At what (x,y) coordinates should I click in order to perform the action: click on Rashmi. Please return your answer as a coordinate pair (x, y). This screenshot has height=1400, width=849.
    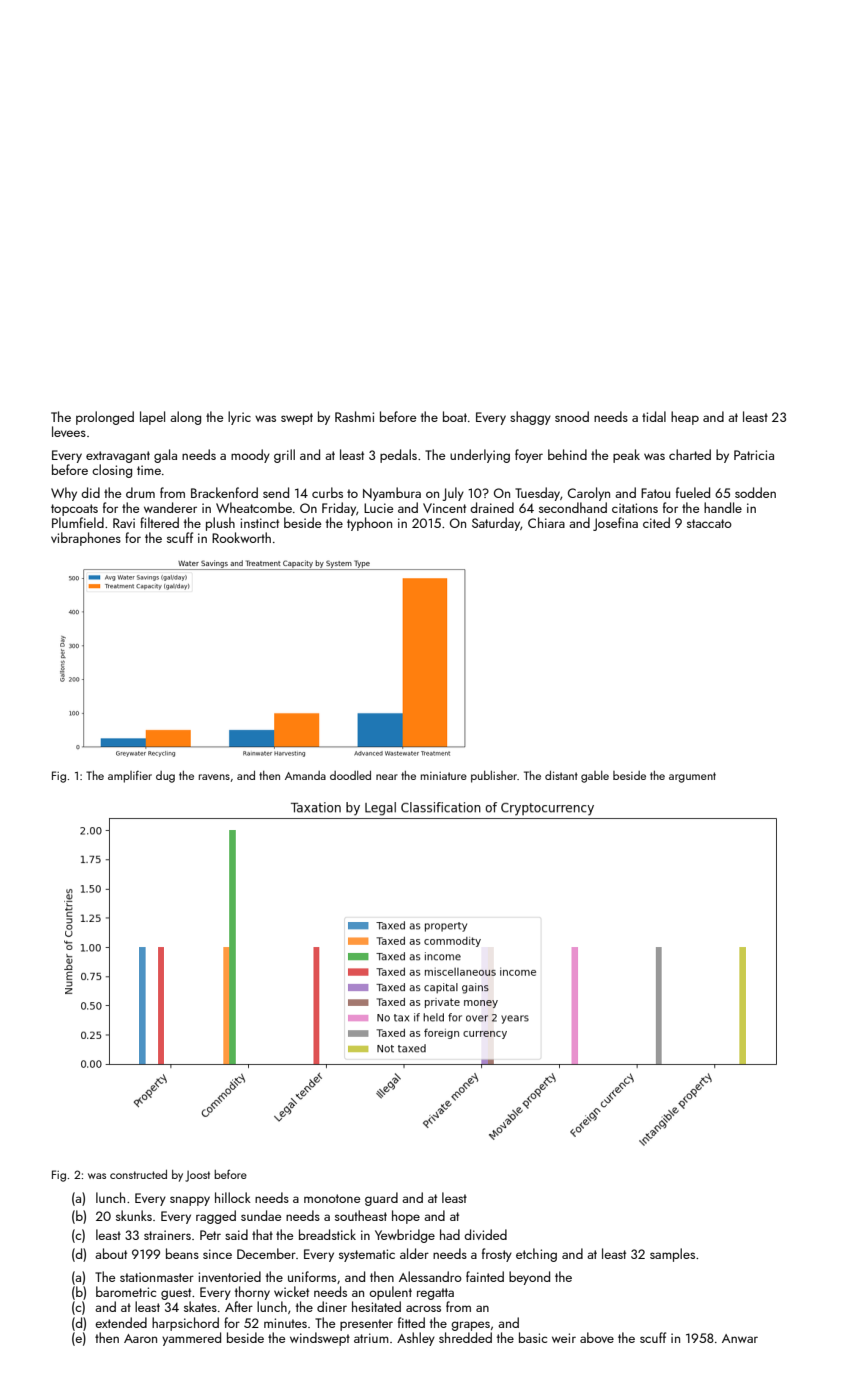
    Looking at the image, I should click on (354, 416).
